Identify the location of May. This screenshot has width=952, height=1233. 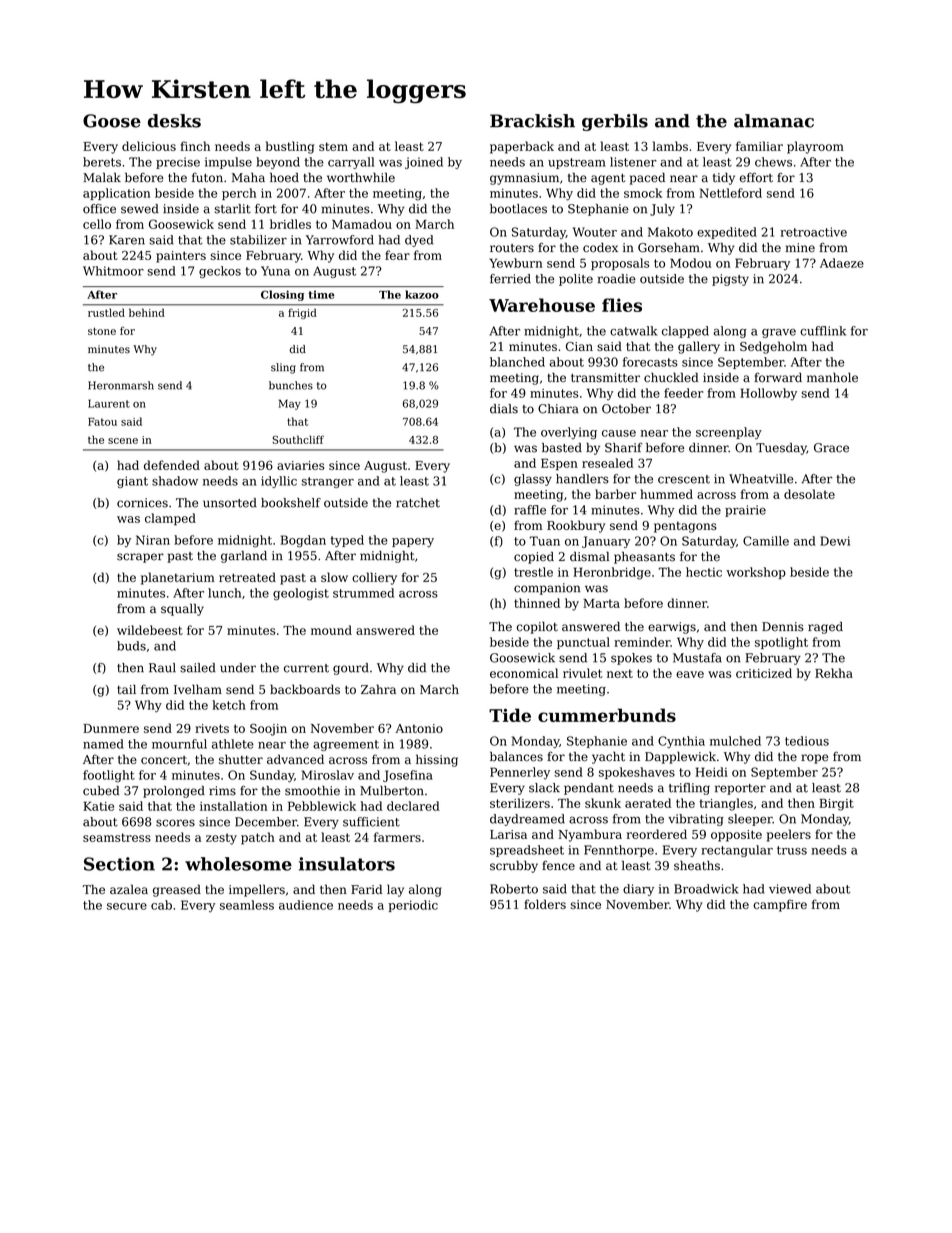
(290, 404).
